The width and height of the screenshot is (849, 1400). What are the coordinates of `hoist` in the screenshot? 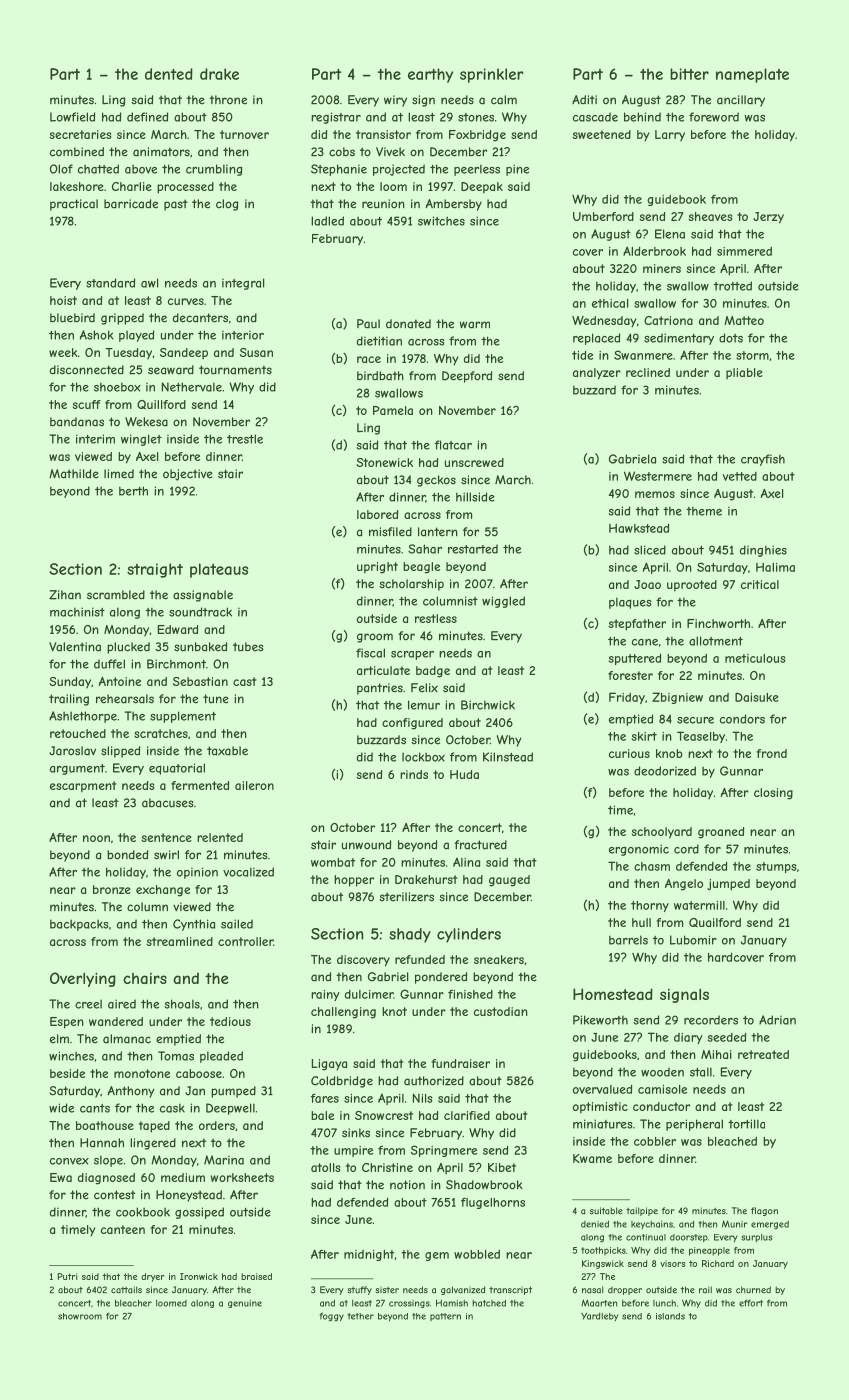 It's located at (63, 300).
